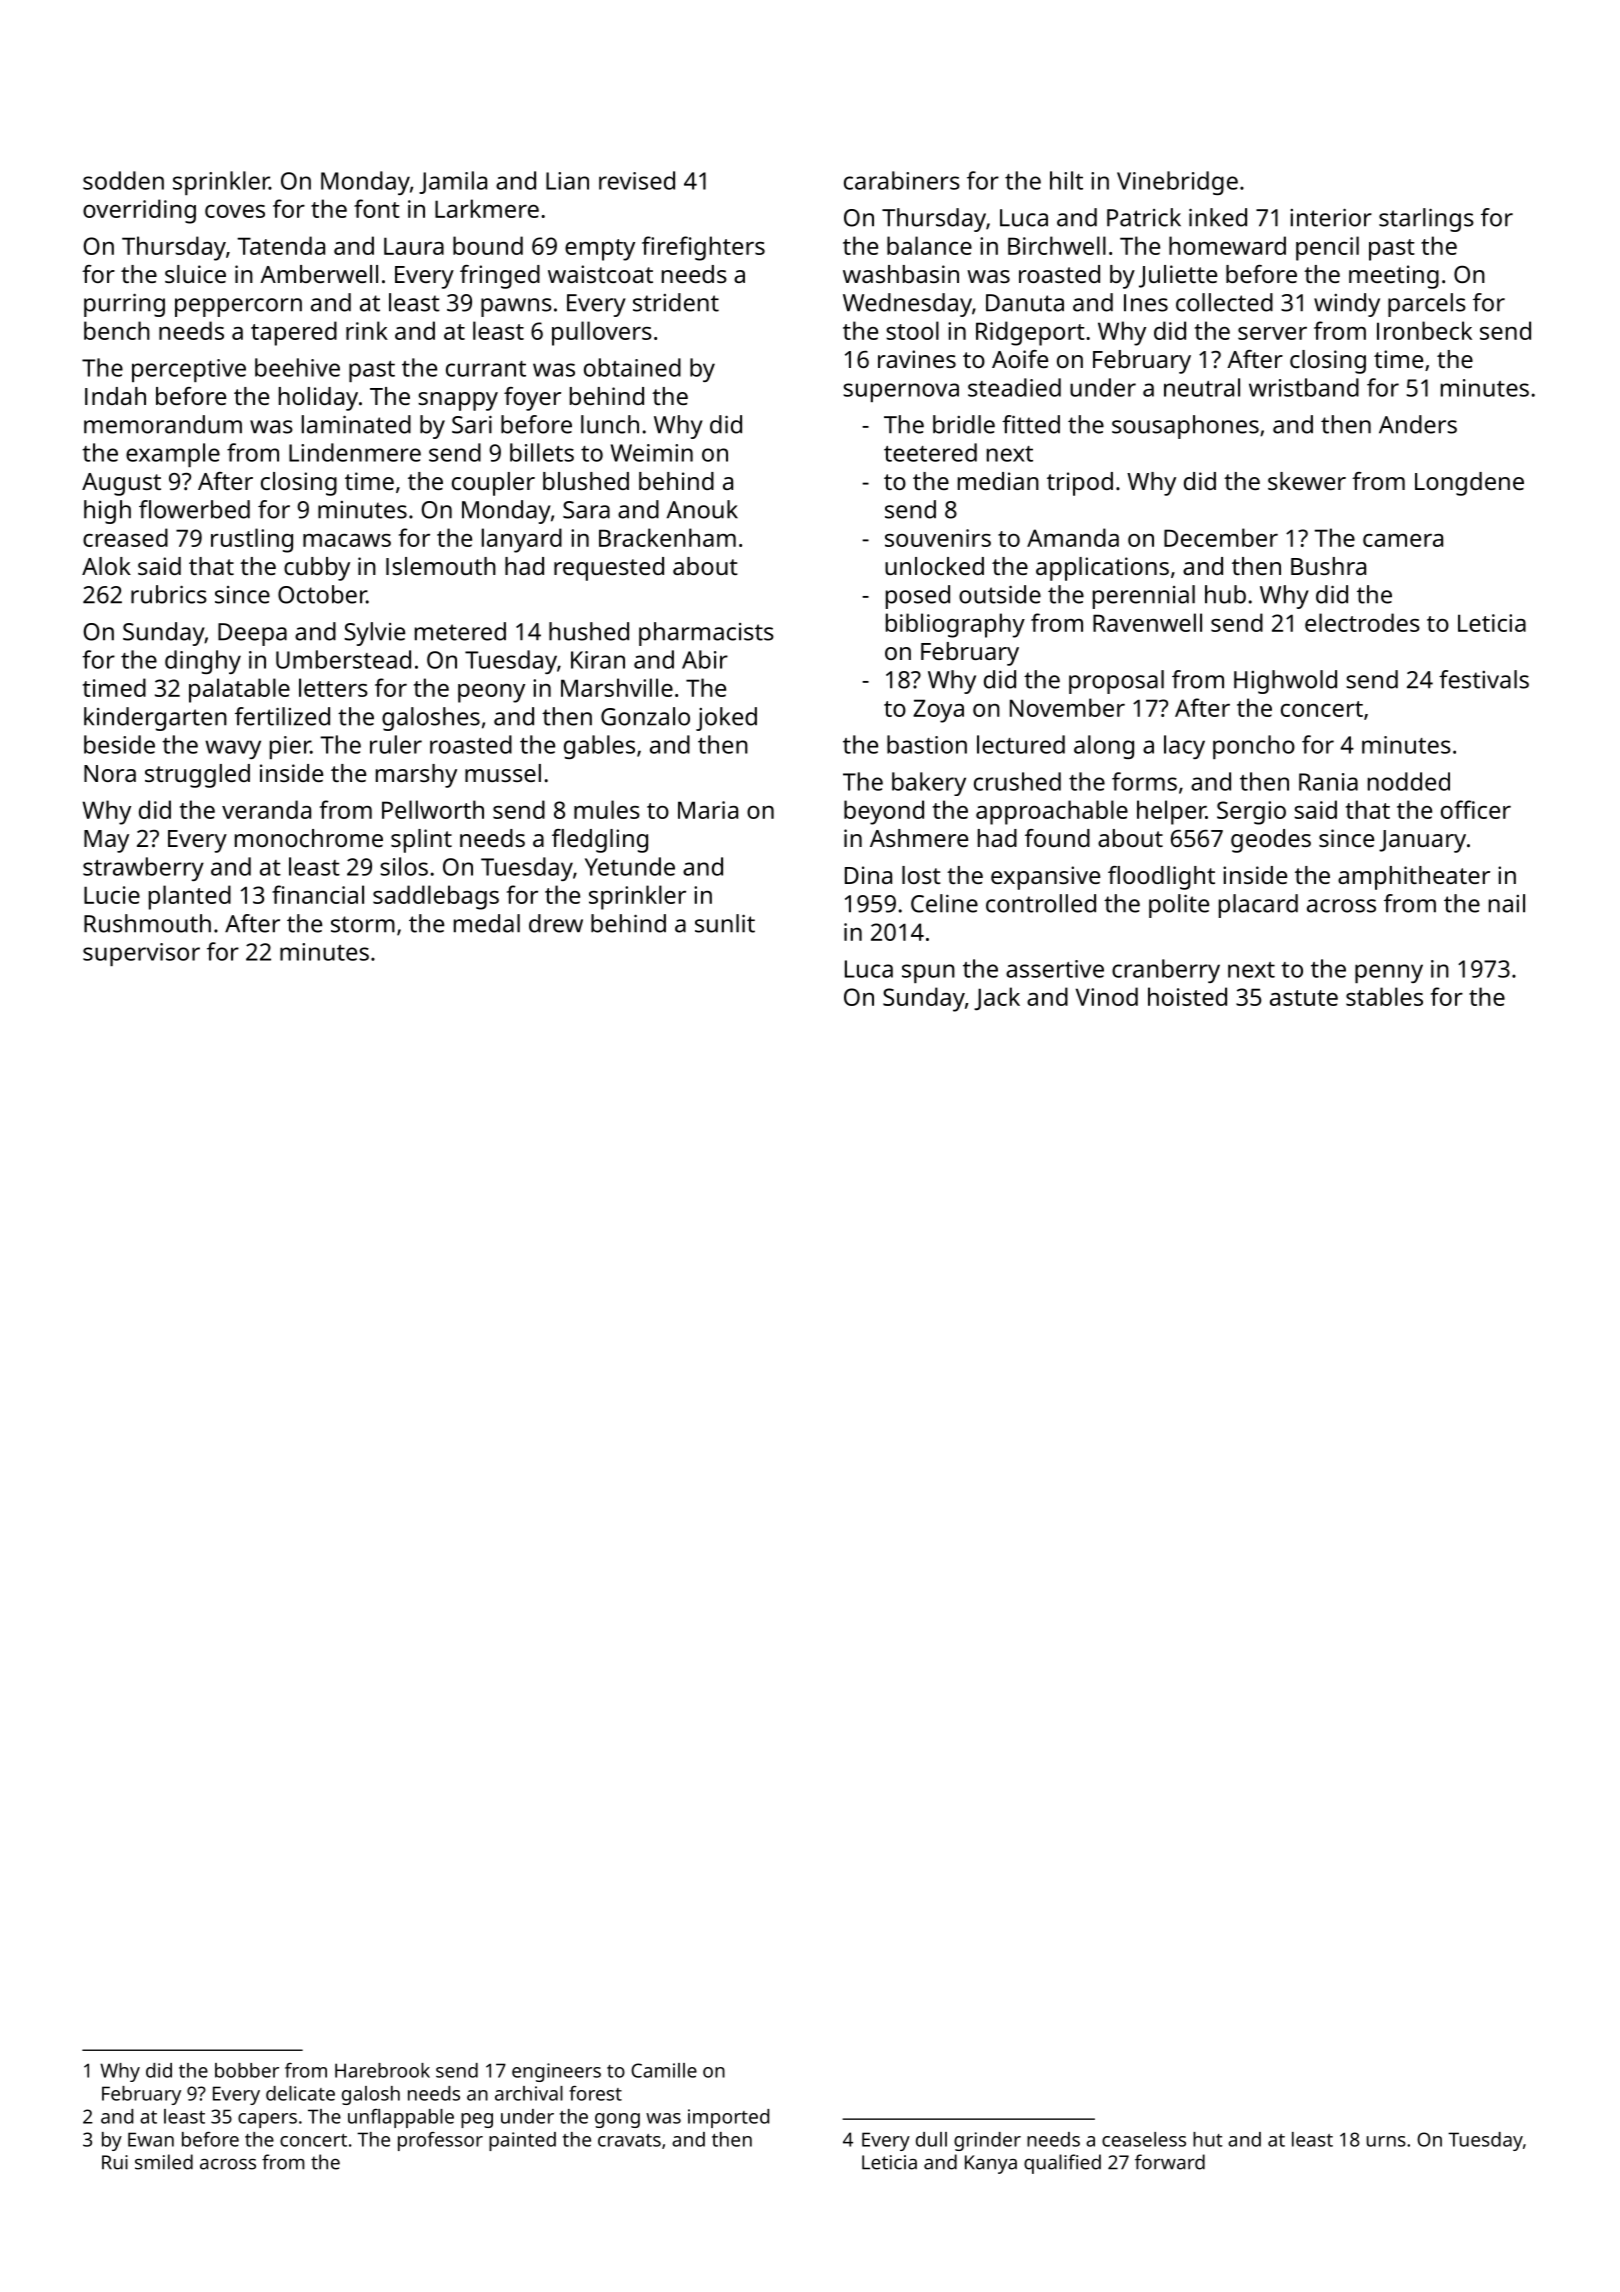 This screenshot has width=1620, height=2292. What do you see at coordinates (991, 2164) in the screenshot?
I see `Kanya` at bounding box center [991, 2164].
